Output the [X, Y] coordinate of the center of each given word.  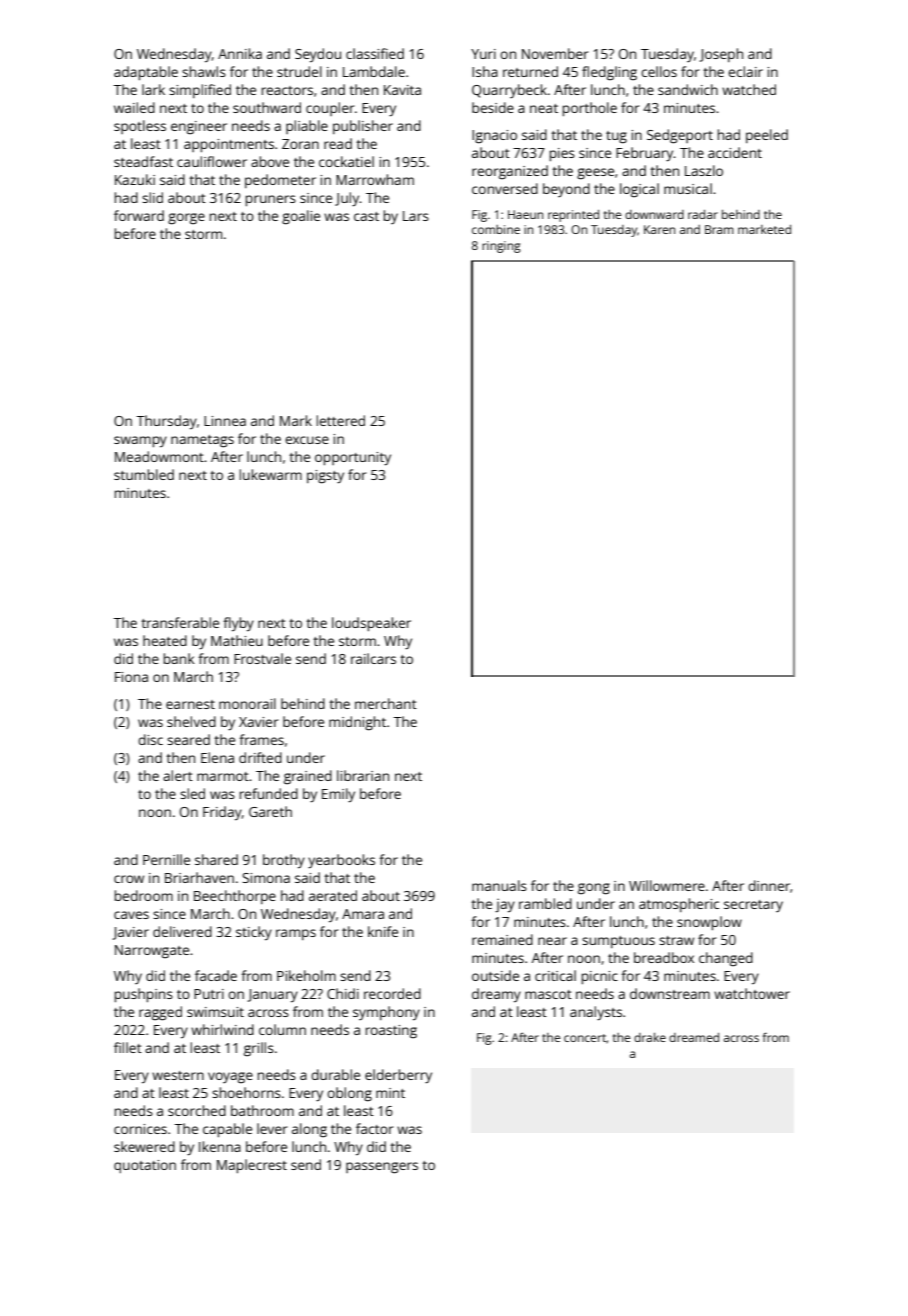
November [555, 53]
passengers [382, 1168]
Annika [240, 53]
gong [594, 889]
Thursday [166, 422]
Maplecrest [252, 1166]
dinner [769, 885]
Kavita [402, 90]
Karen [659, 229]
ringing [501, 247]
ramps [296, 934]
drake [650, 1037]
